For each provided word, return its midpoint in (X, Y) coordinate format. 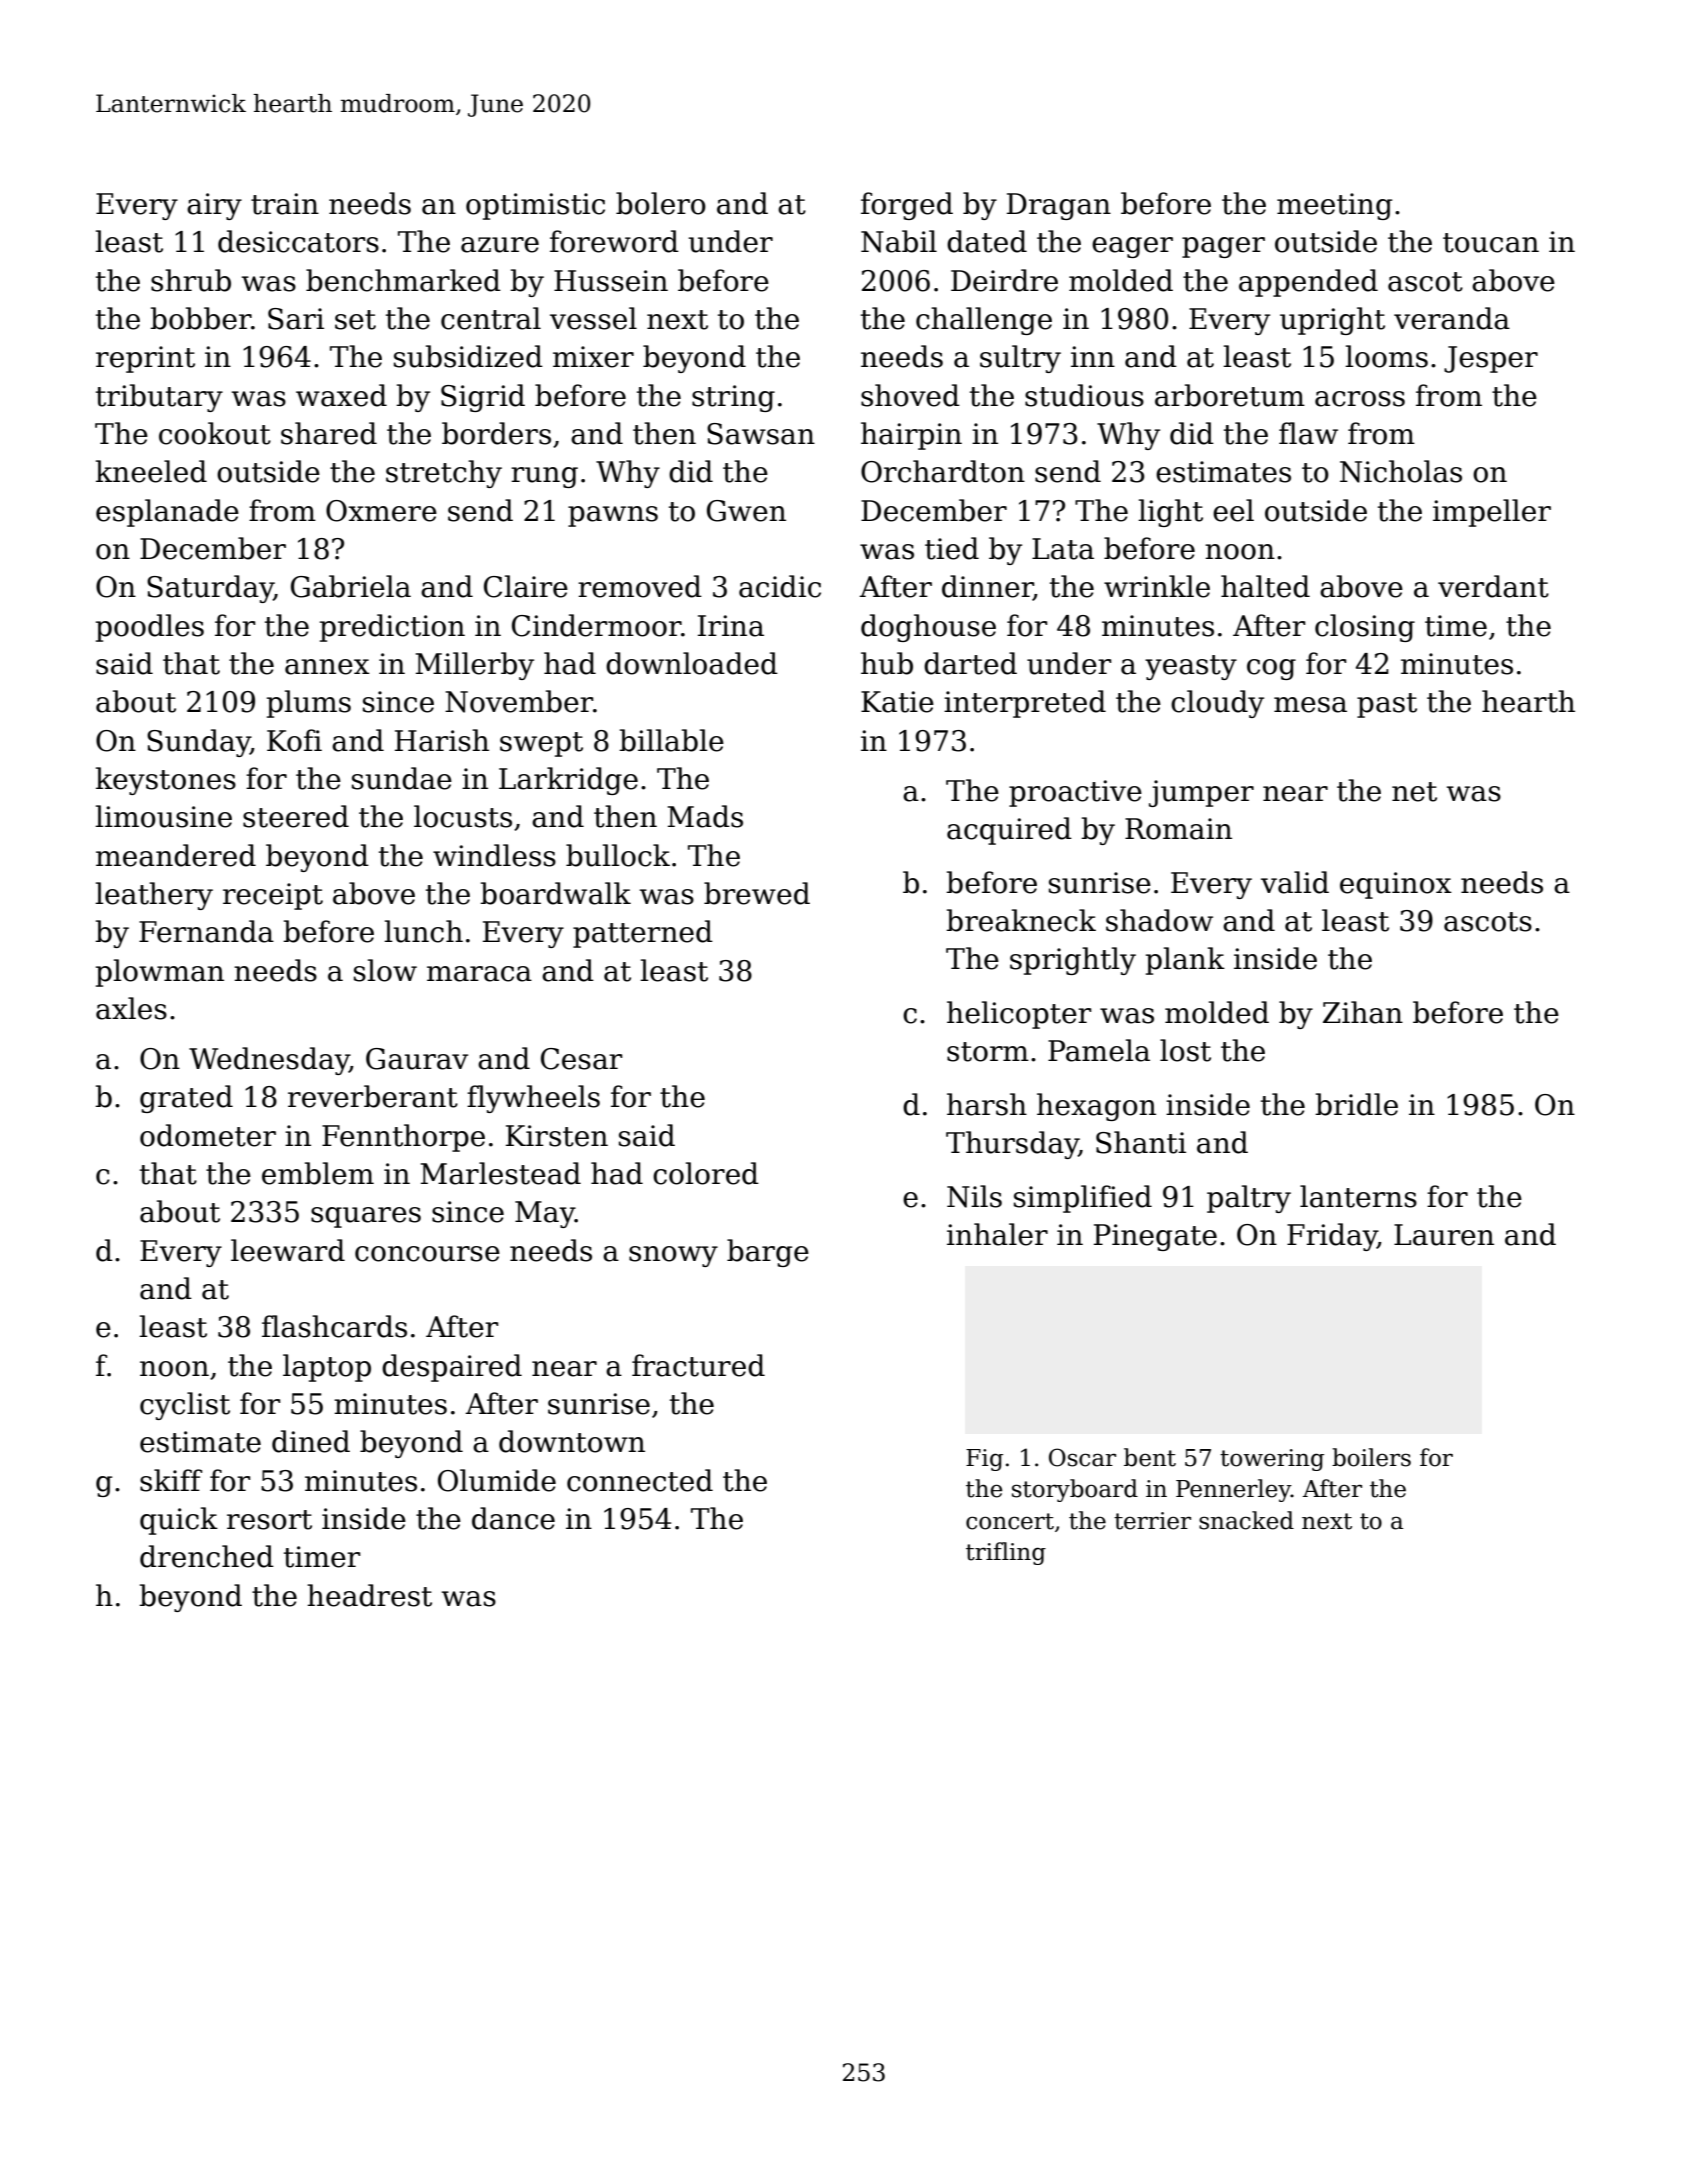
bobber (200, 318)
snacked (1246, 1520)
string (733, 398)
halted (1265, 586)
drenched (207, 1556)
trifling (1006, 1553)
